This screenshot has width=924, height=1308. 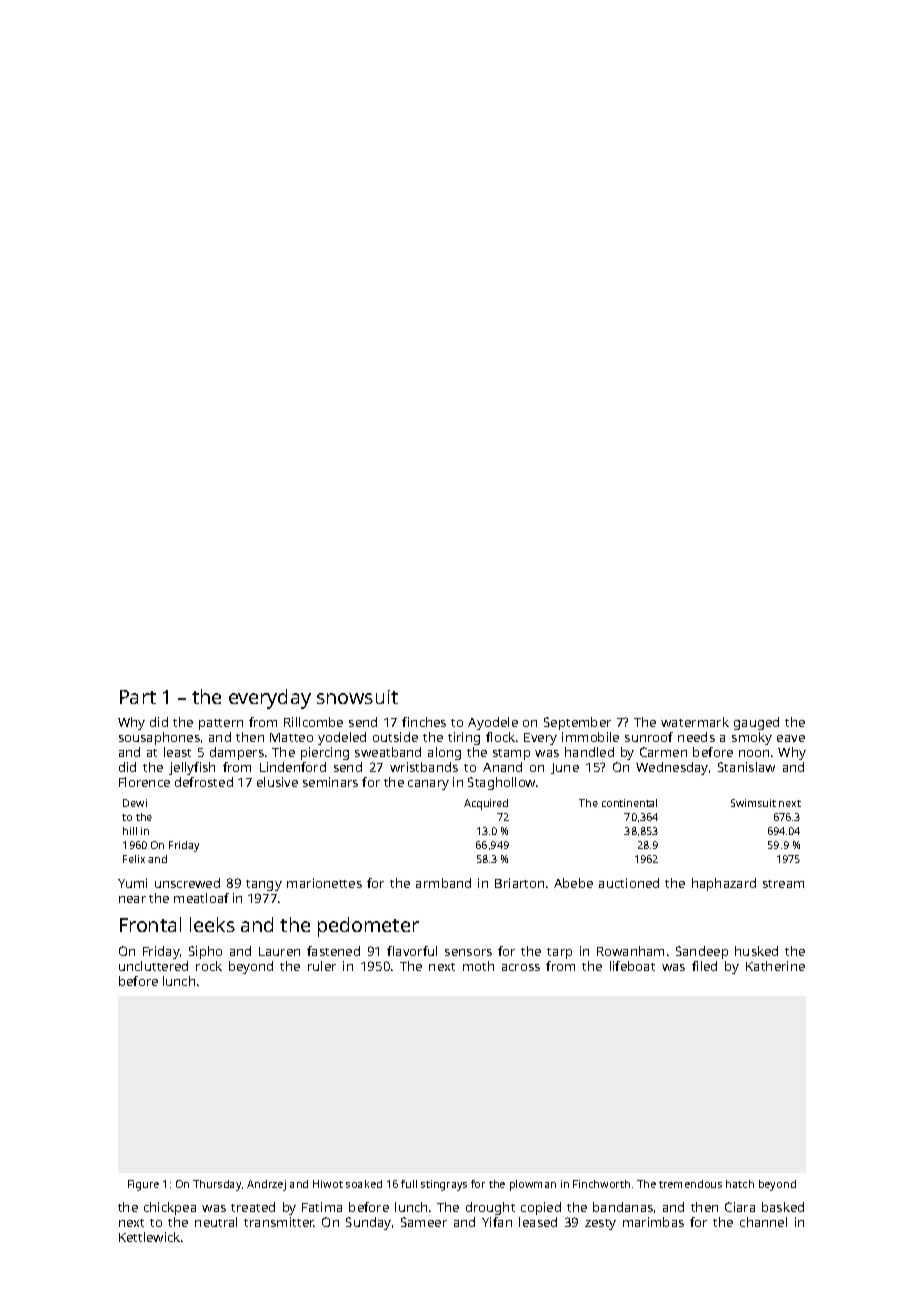 What do you see at coordinates (690, 1184) in the screenshot?
I see `tremendous` at bounding box center [690, 1184].
